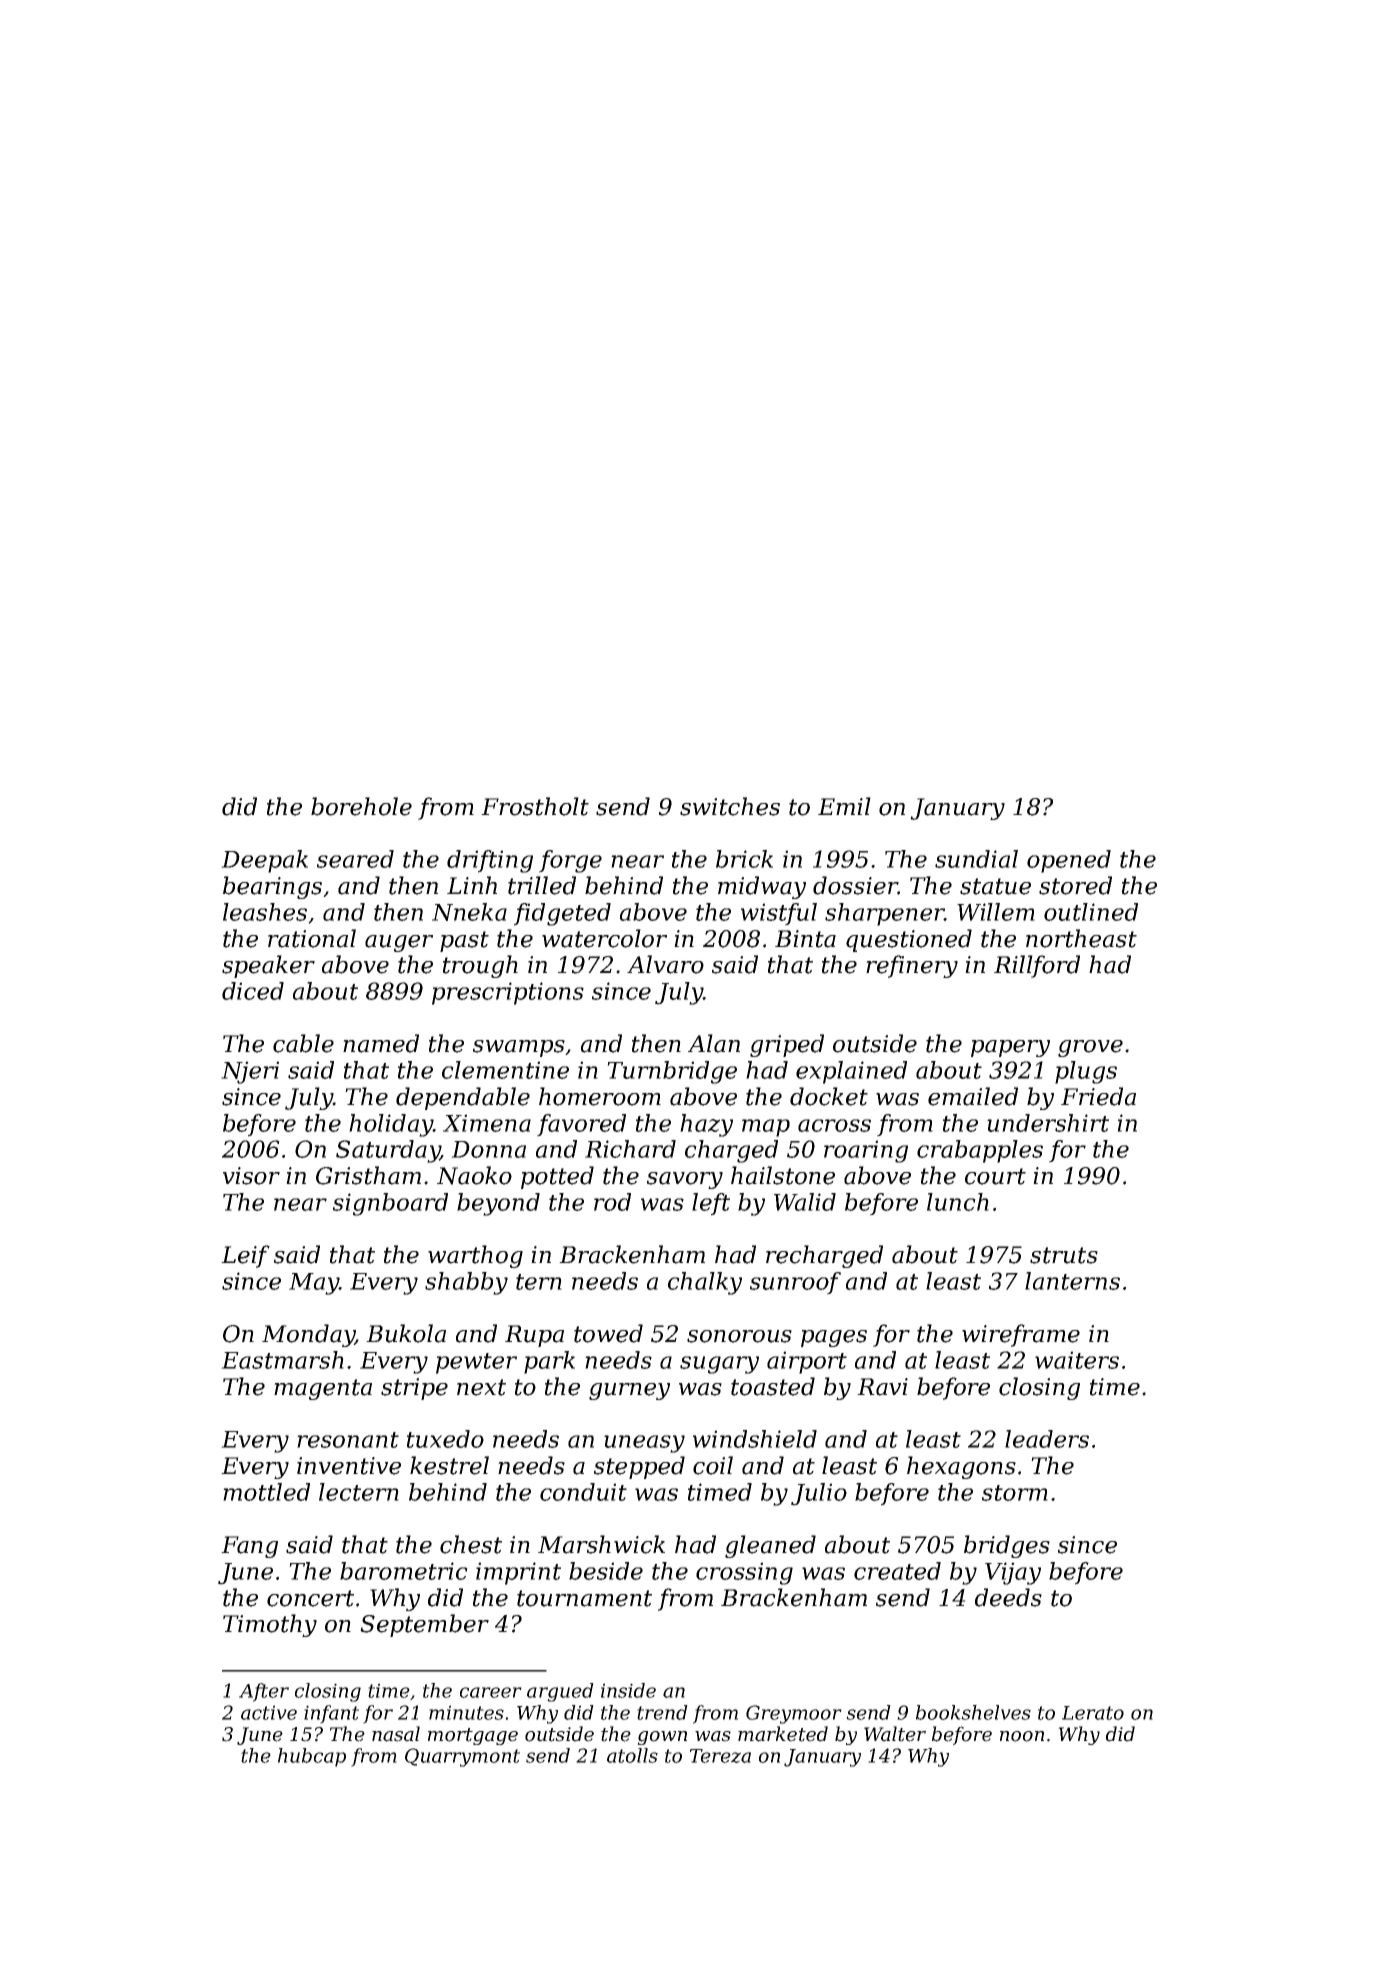 The image size is (1386, 1969). I want to click on cable, so click(303, 1043).
